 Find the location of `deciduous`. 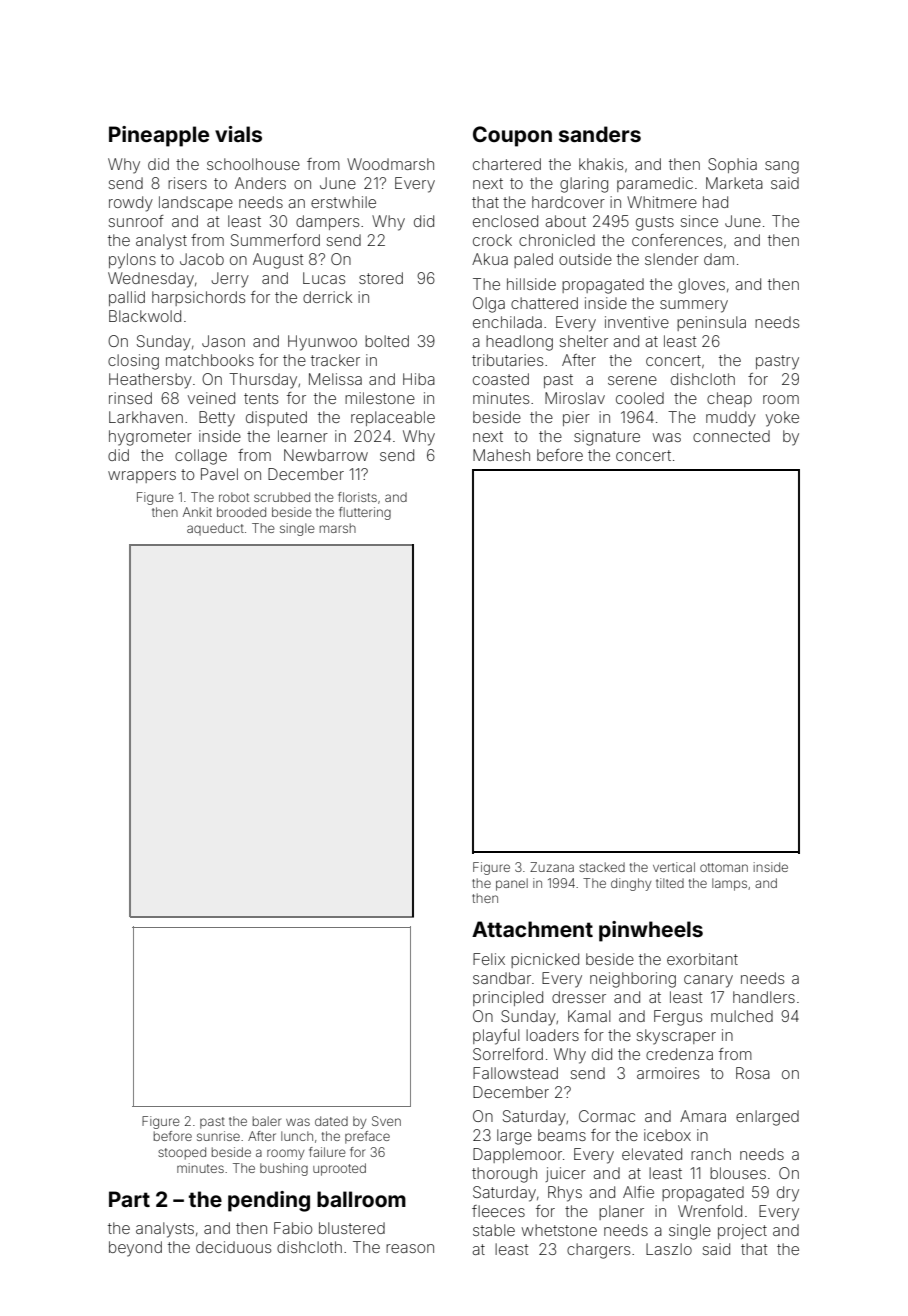

deciduous is located at coordinates (233, 1247).
